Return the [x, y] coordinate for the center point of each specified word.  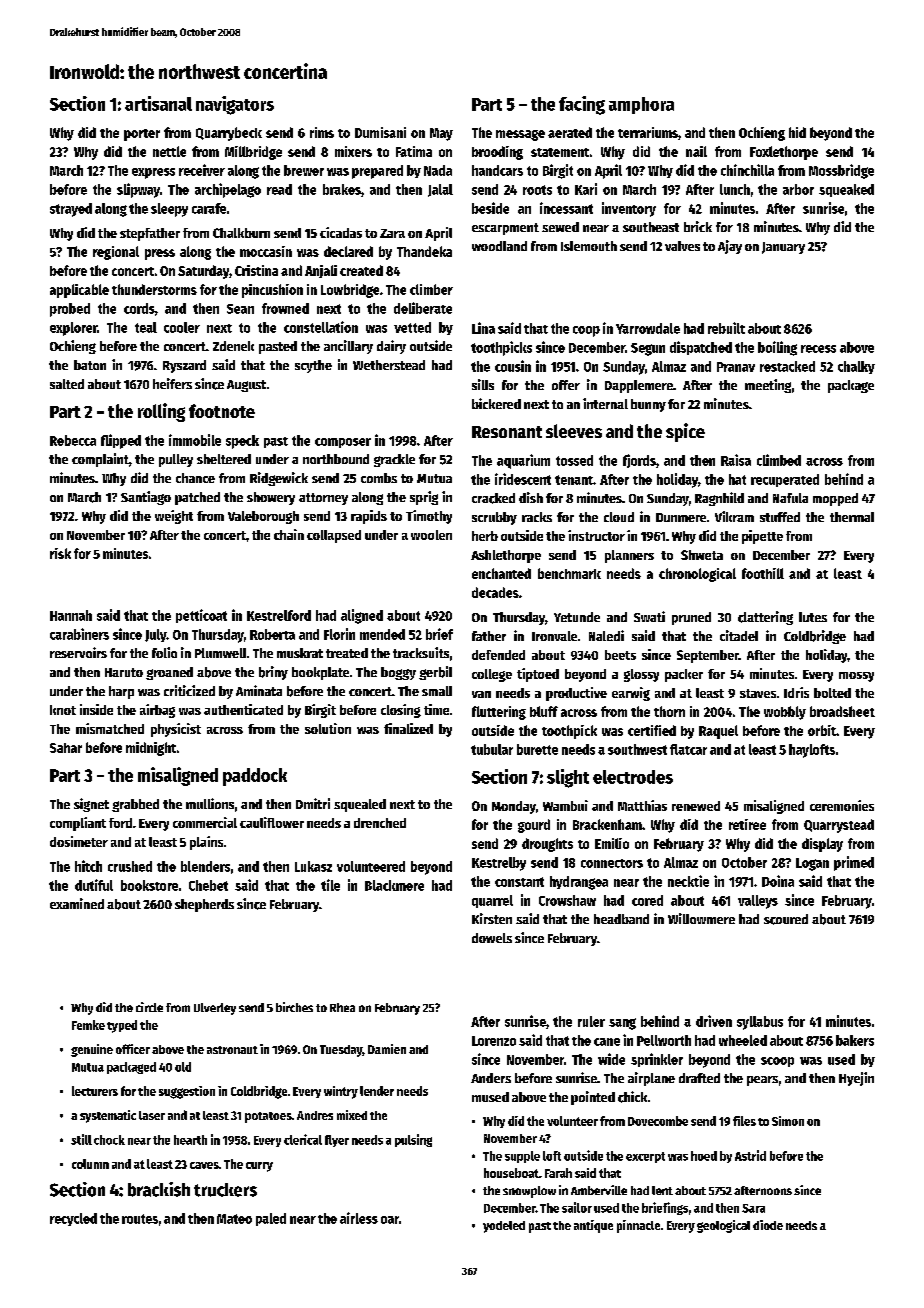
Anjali [321, 271]
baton [90, 365]
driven [714, 1021]
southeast [651, 227]
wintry [341, 1092]
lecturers [95, 1091]
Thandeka [424, 251]
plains [206, 843]
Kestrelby [499, 864]
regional [116, 253]
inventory [629, 209]
